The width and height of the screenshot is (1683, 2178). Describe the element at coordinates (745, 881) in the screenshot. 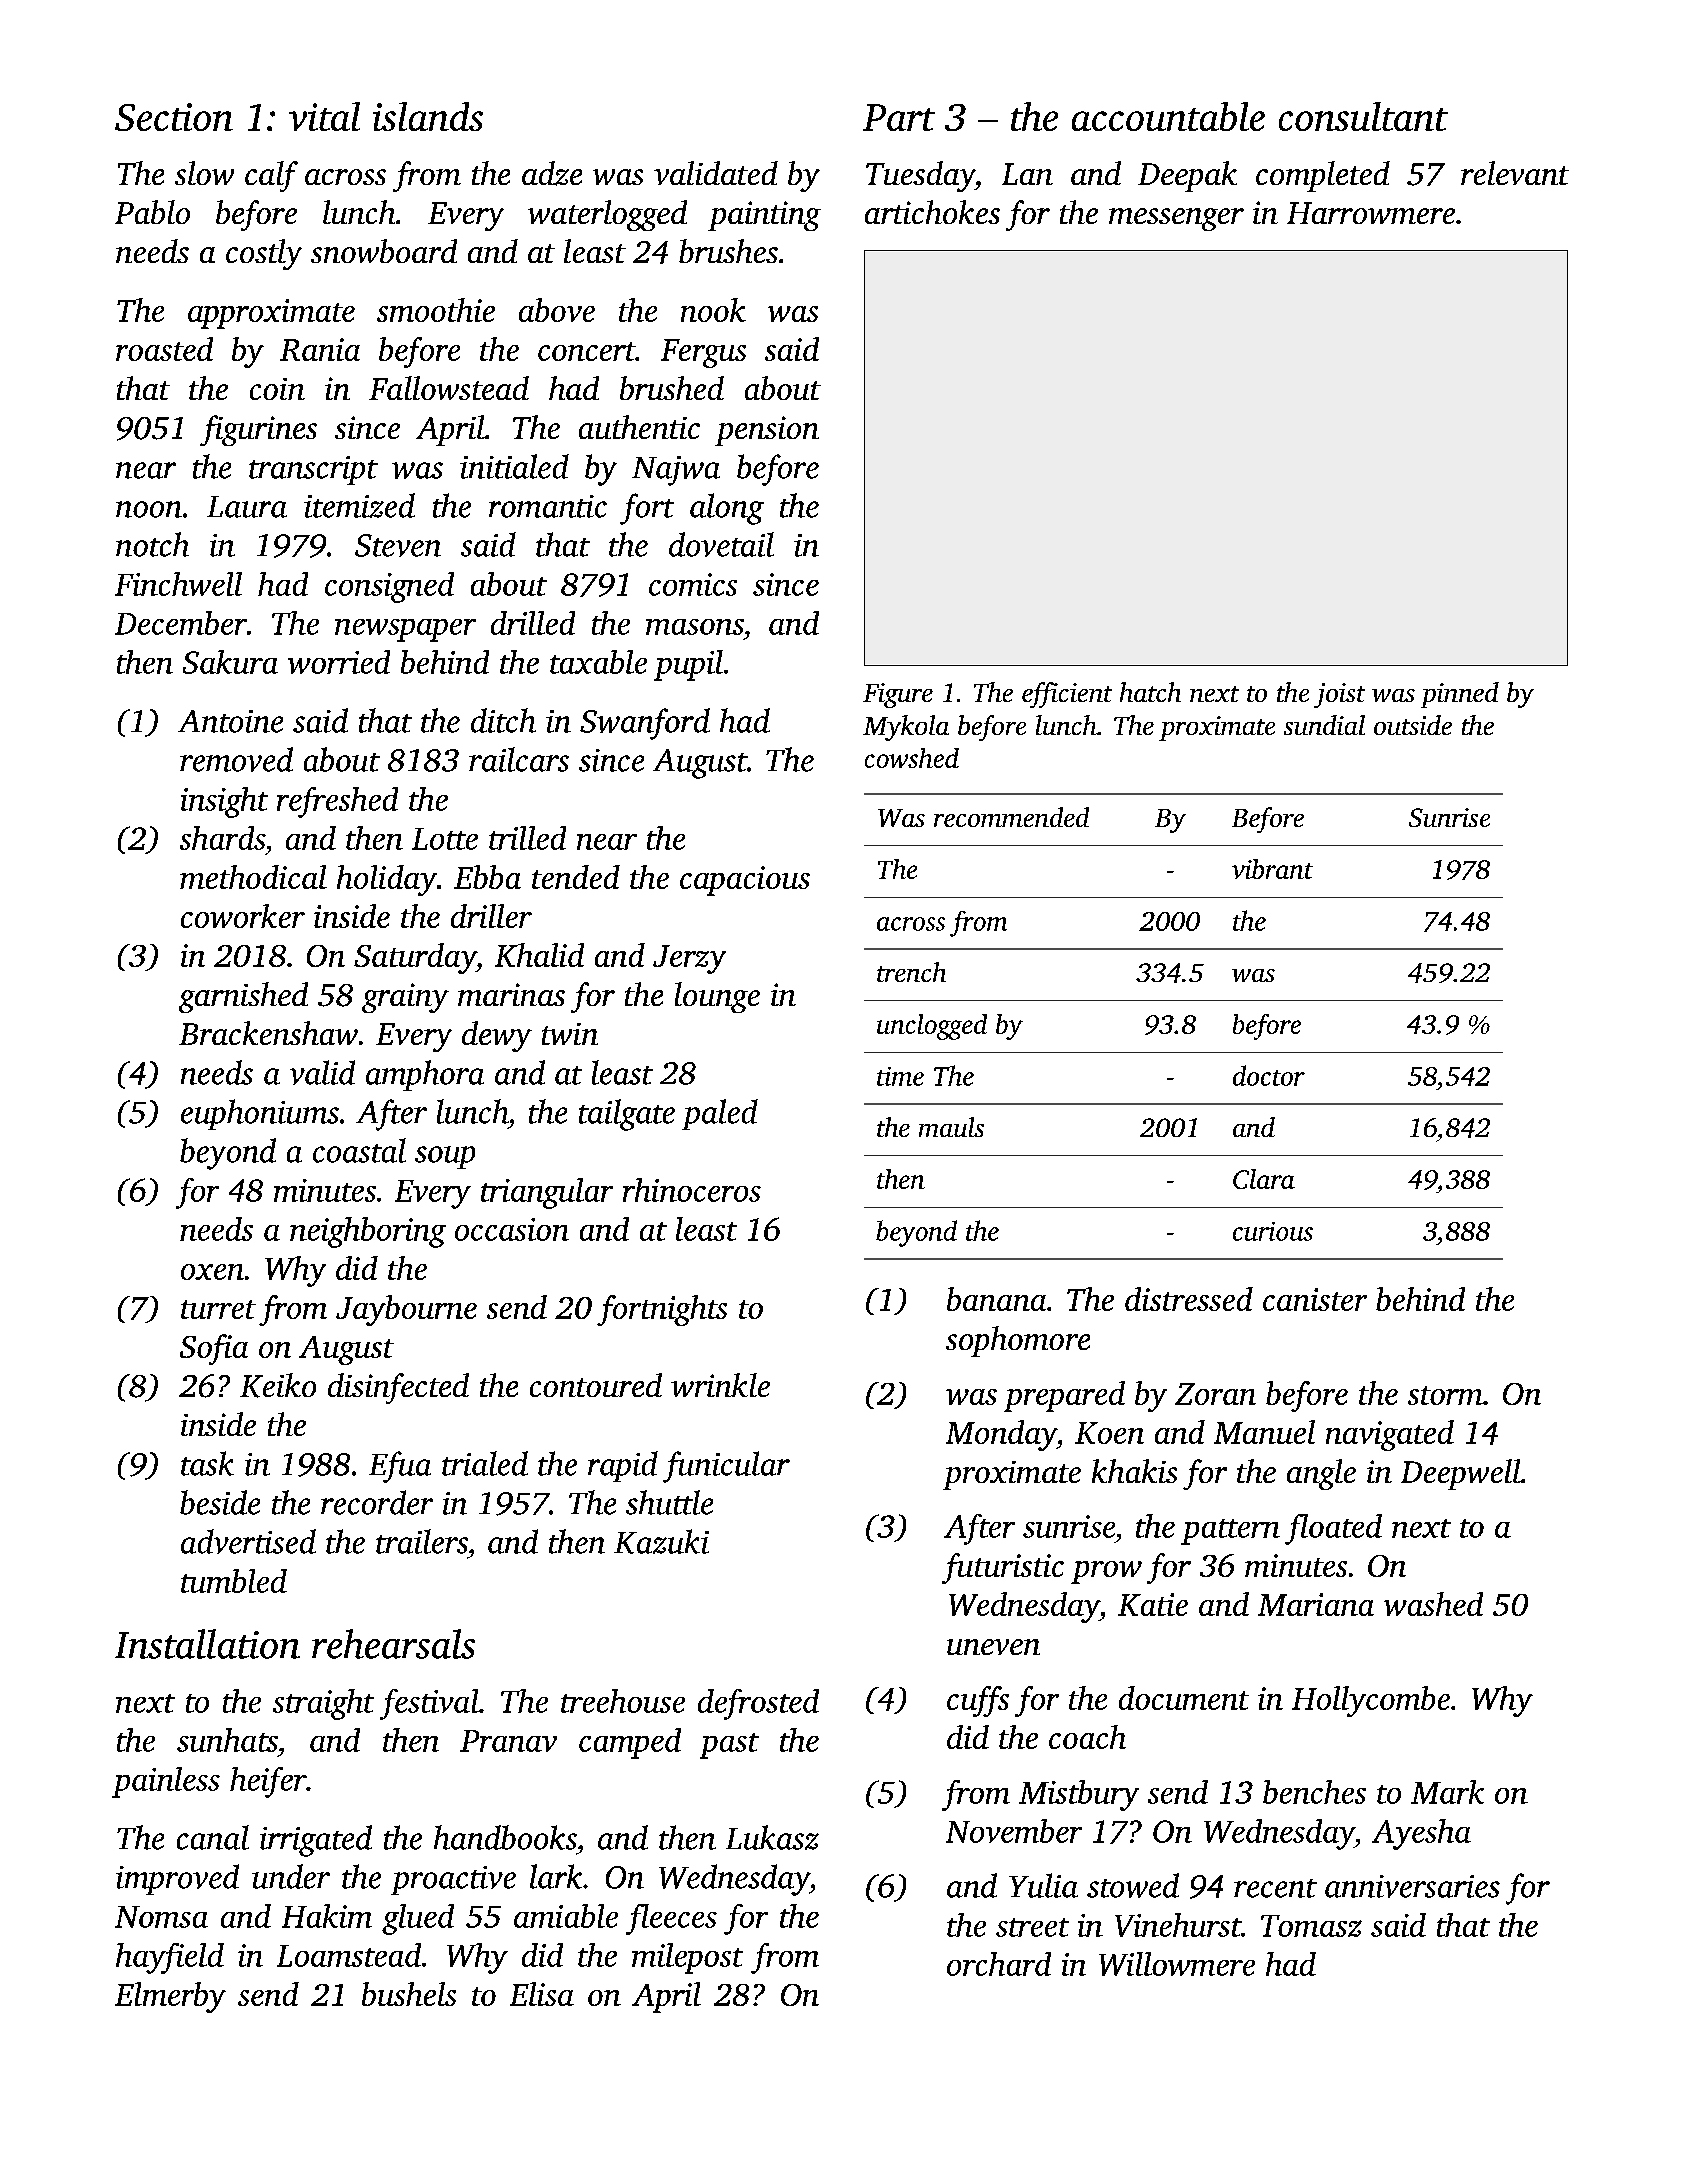

I see `capacious` at that location.
